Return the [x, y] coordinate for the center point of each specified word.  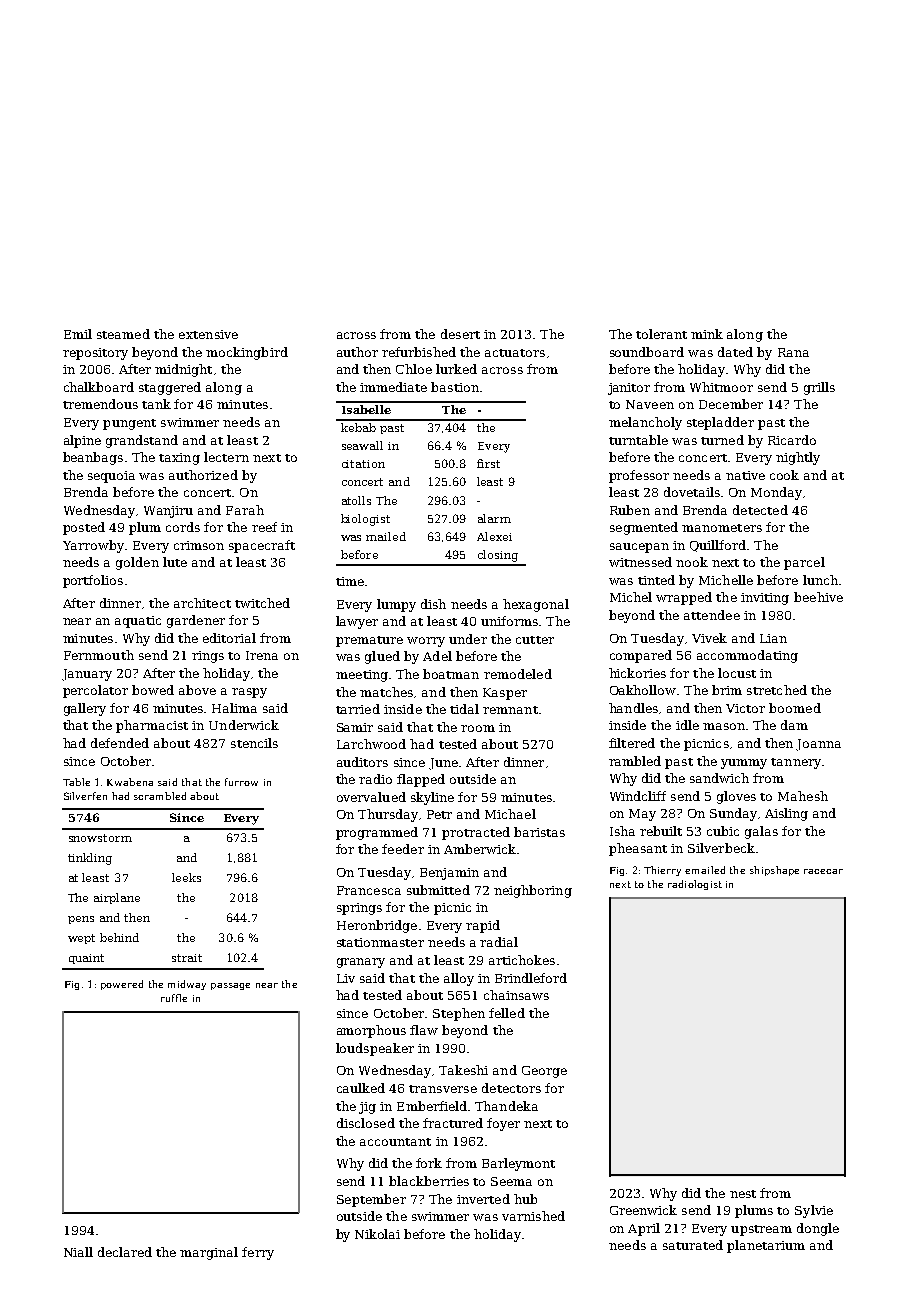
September [371, 1200]
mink [707, 334]
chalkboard [99, 387]
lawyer [357, 622]
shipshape [774, 871]
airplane [117, 898]
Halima [234, 708]
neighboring [533, 891]
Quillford [718, 546]
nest [743, 1194]
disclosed [366, 1123]
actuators [515, 353]
